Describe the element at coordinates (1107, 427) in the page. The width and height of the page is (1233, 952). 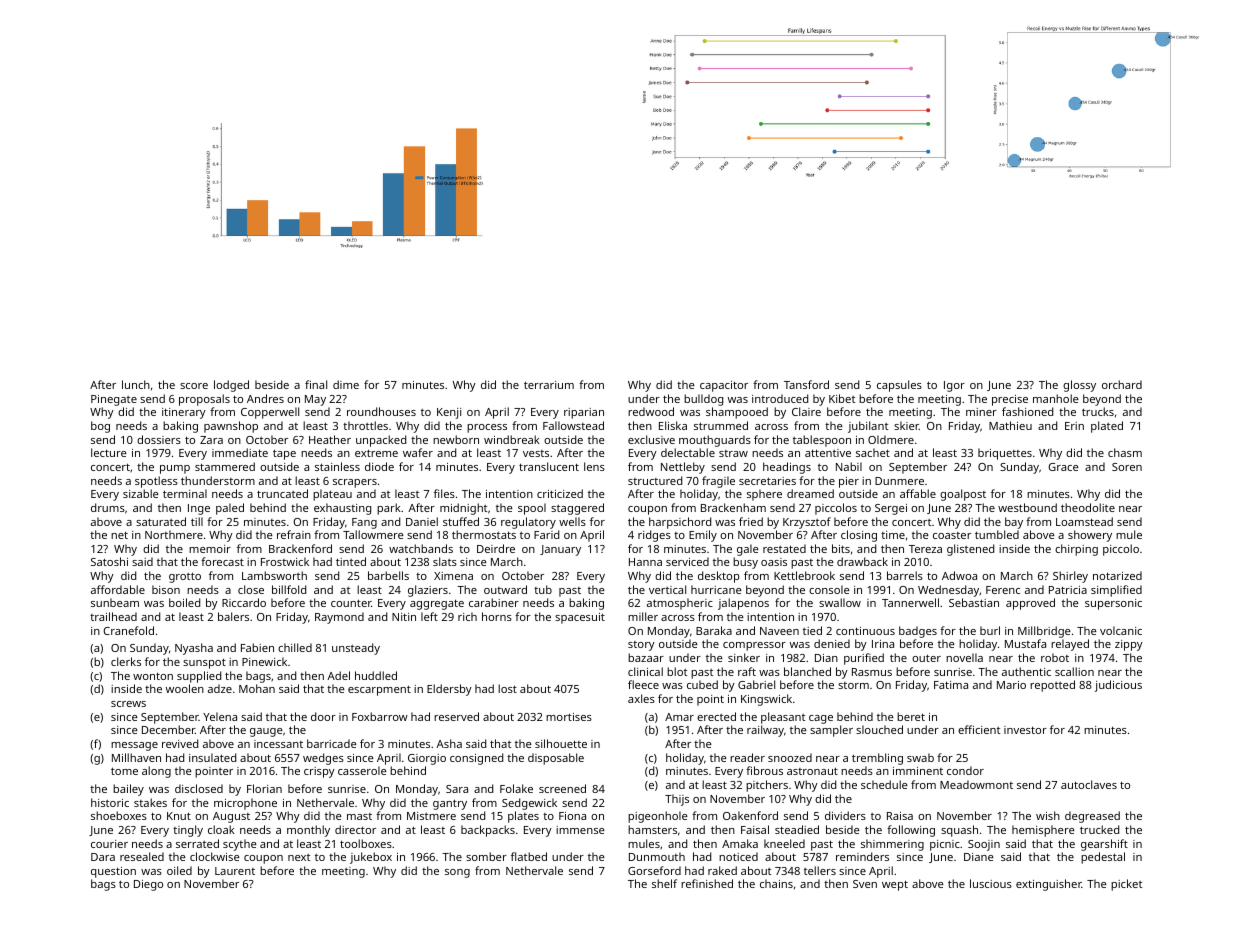
I see `plated` at that location.
